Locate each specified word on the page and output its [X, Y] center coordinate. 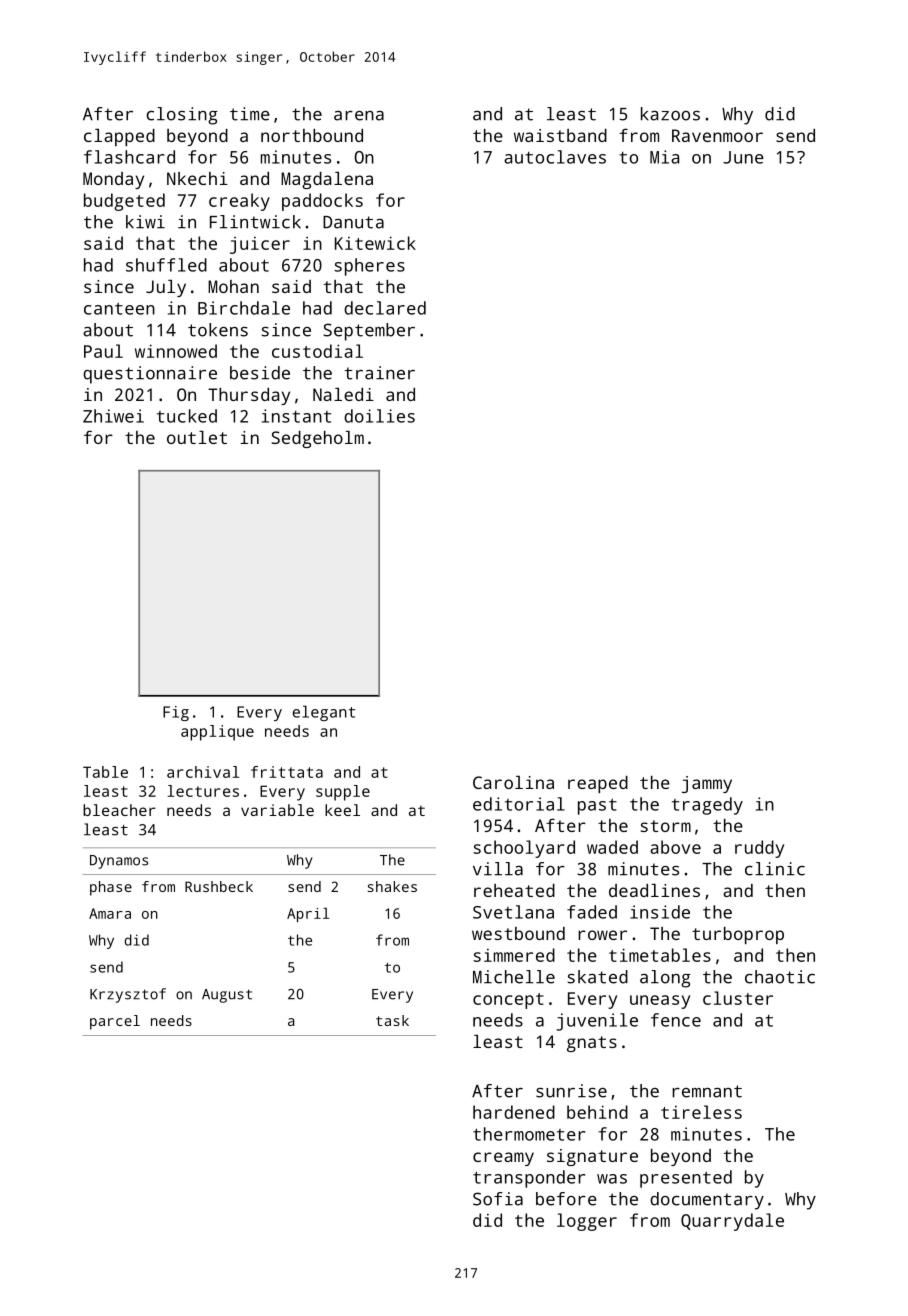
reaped [598, 784]
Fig [176, 713]
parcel [115, 1022]
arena [359, 116]
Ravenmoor [717, 135]
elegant [324, 713]
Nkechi [197, 178]
